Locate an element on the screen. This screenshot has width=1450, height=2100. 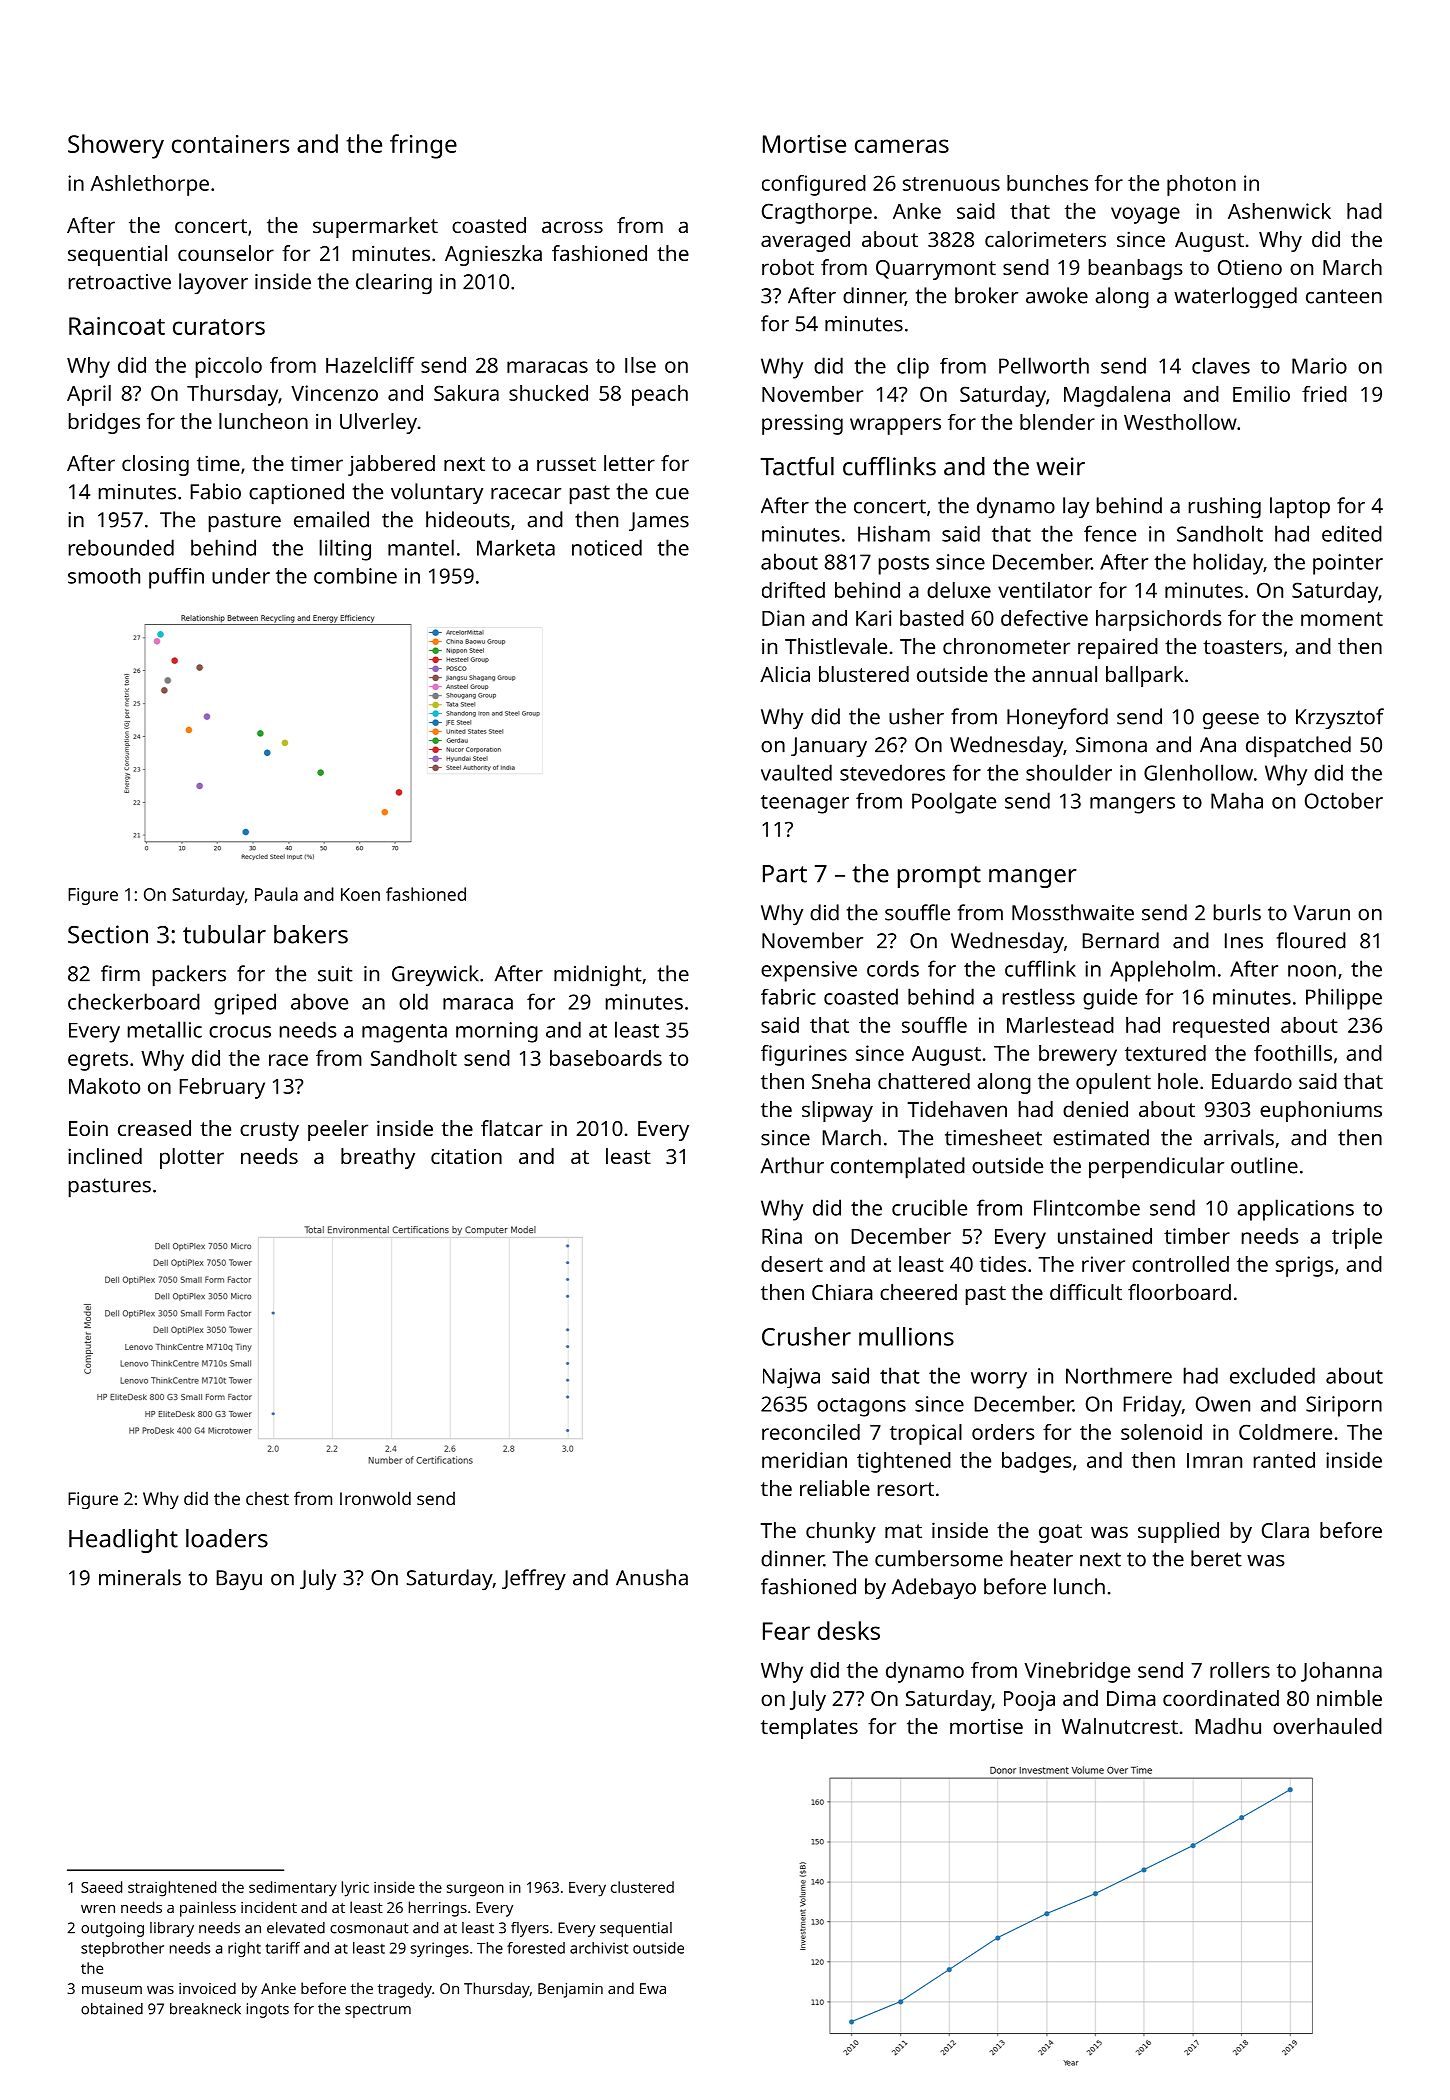
Westhollow is located at coordinates (1180, 422).
